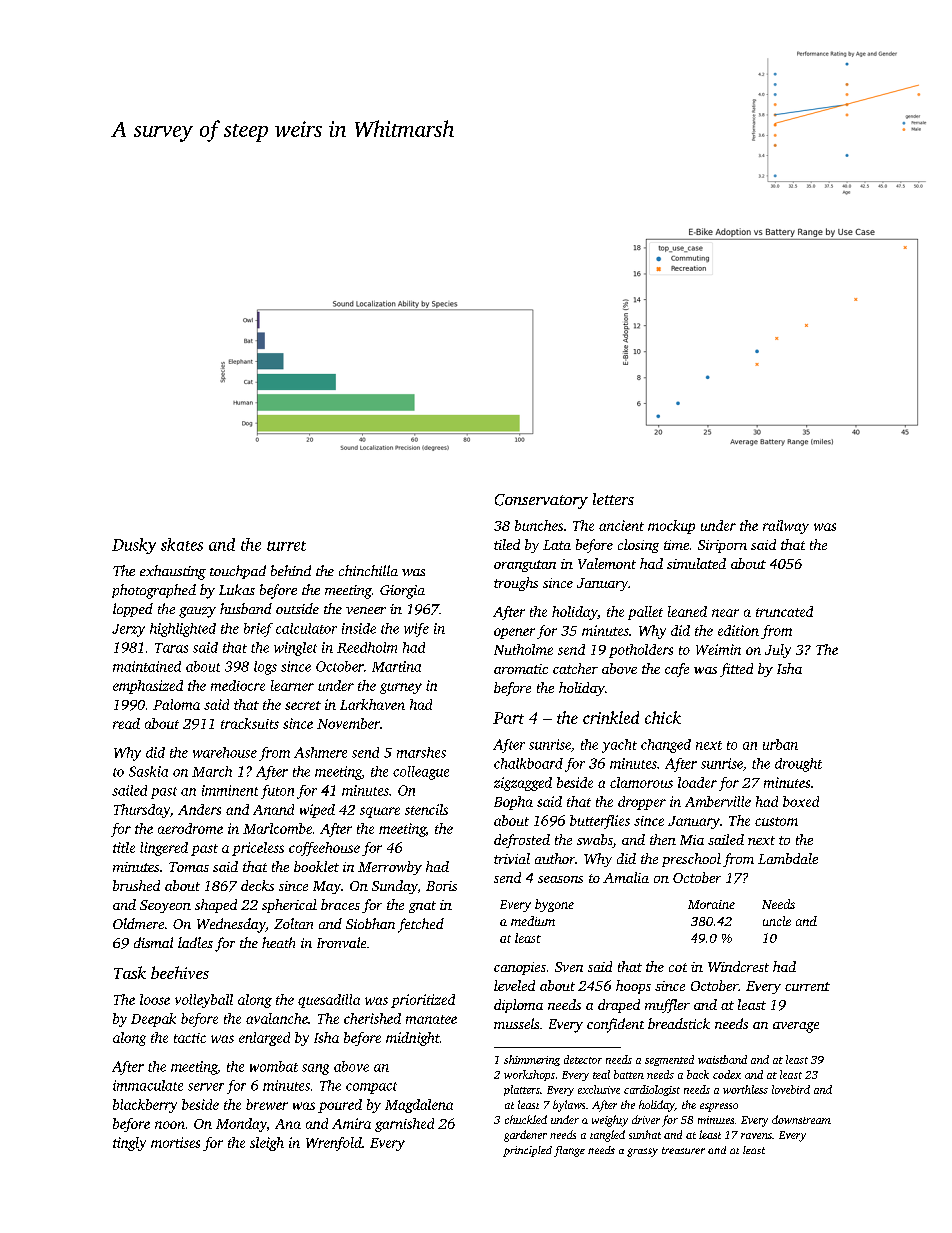 The height and width of the page is (1233, 952). Describe the element at coordinates (173, 572) in the page. I see `exhausting` at that location.
